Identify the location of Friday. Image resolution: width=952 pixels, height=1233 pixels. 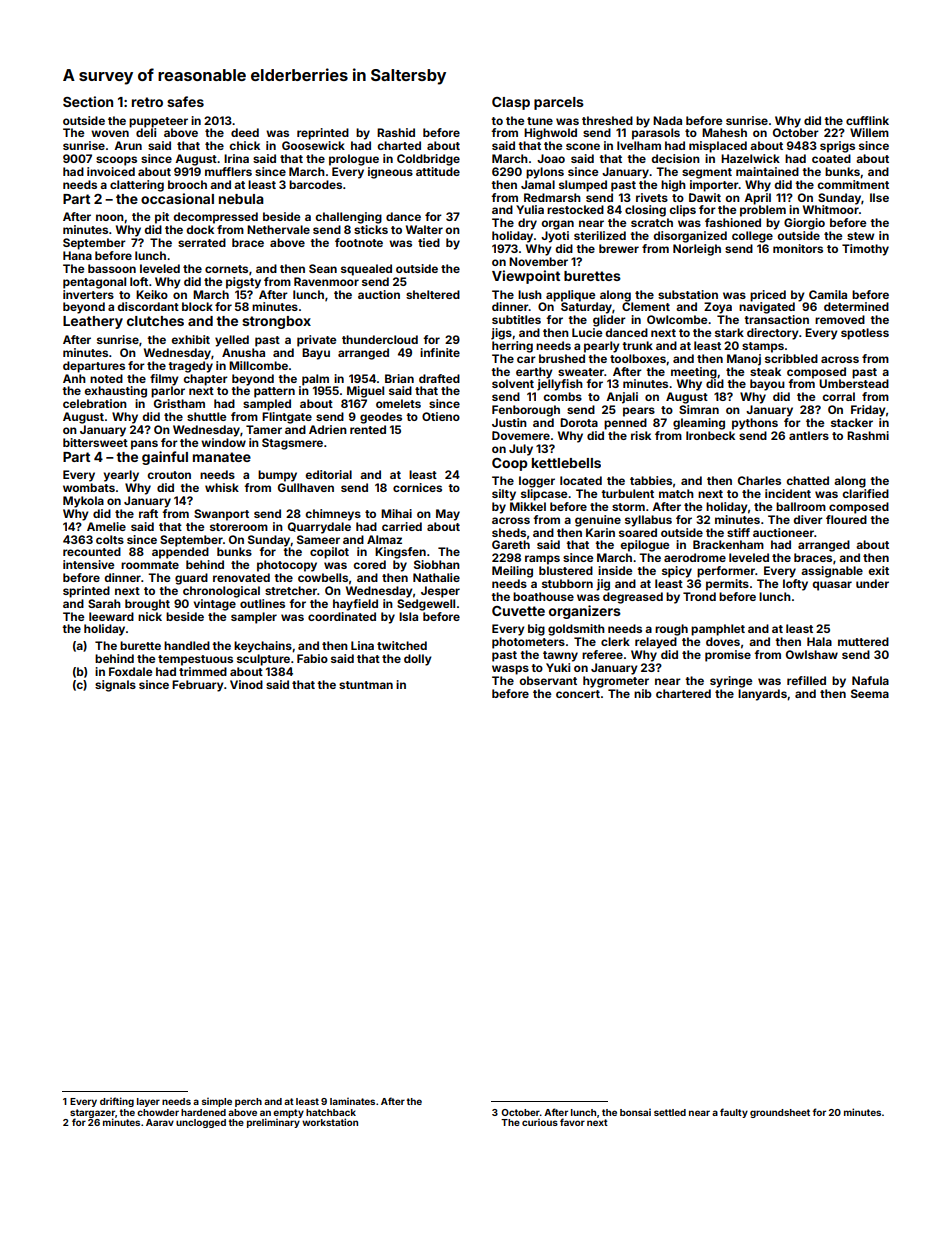
(868, 411).
